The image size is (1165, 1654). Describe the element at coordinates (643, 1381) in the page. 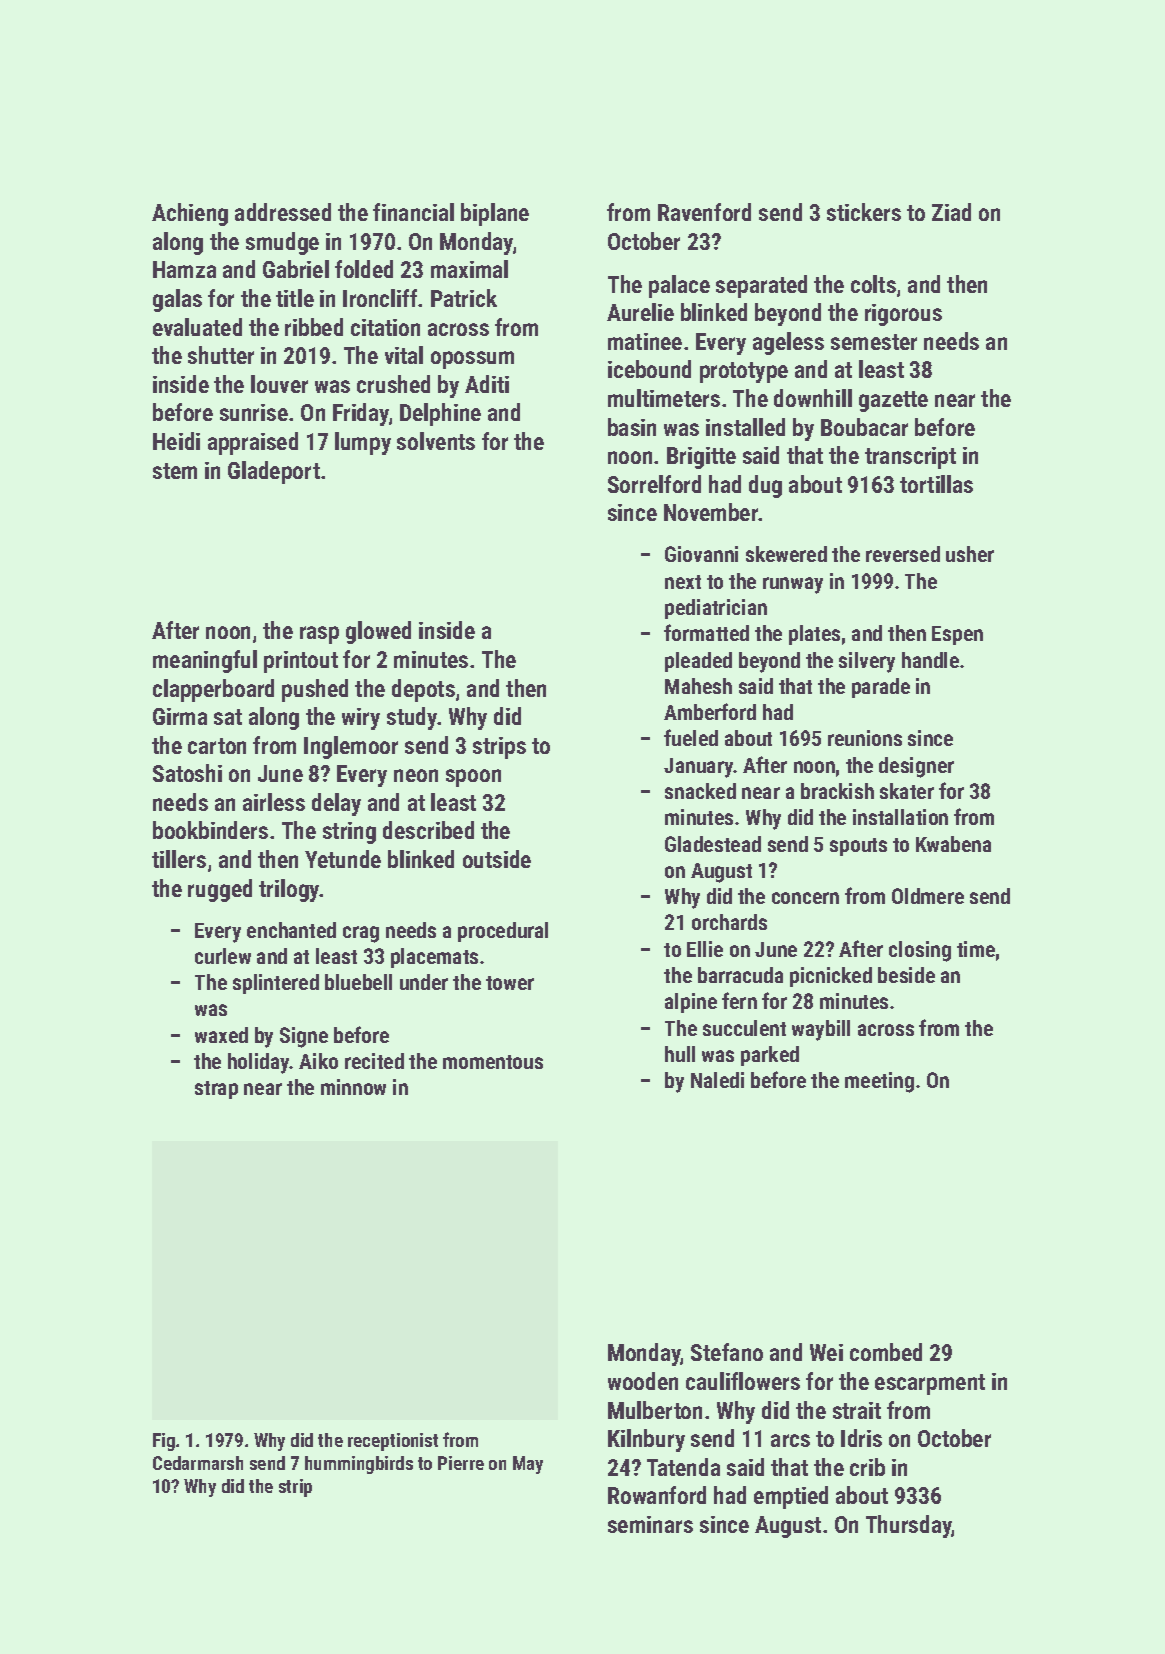

I see `wooden` at that location.
